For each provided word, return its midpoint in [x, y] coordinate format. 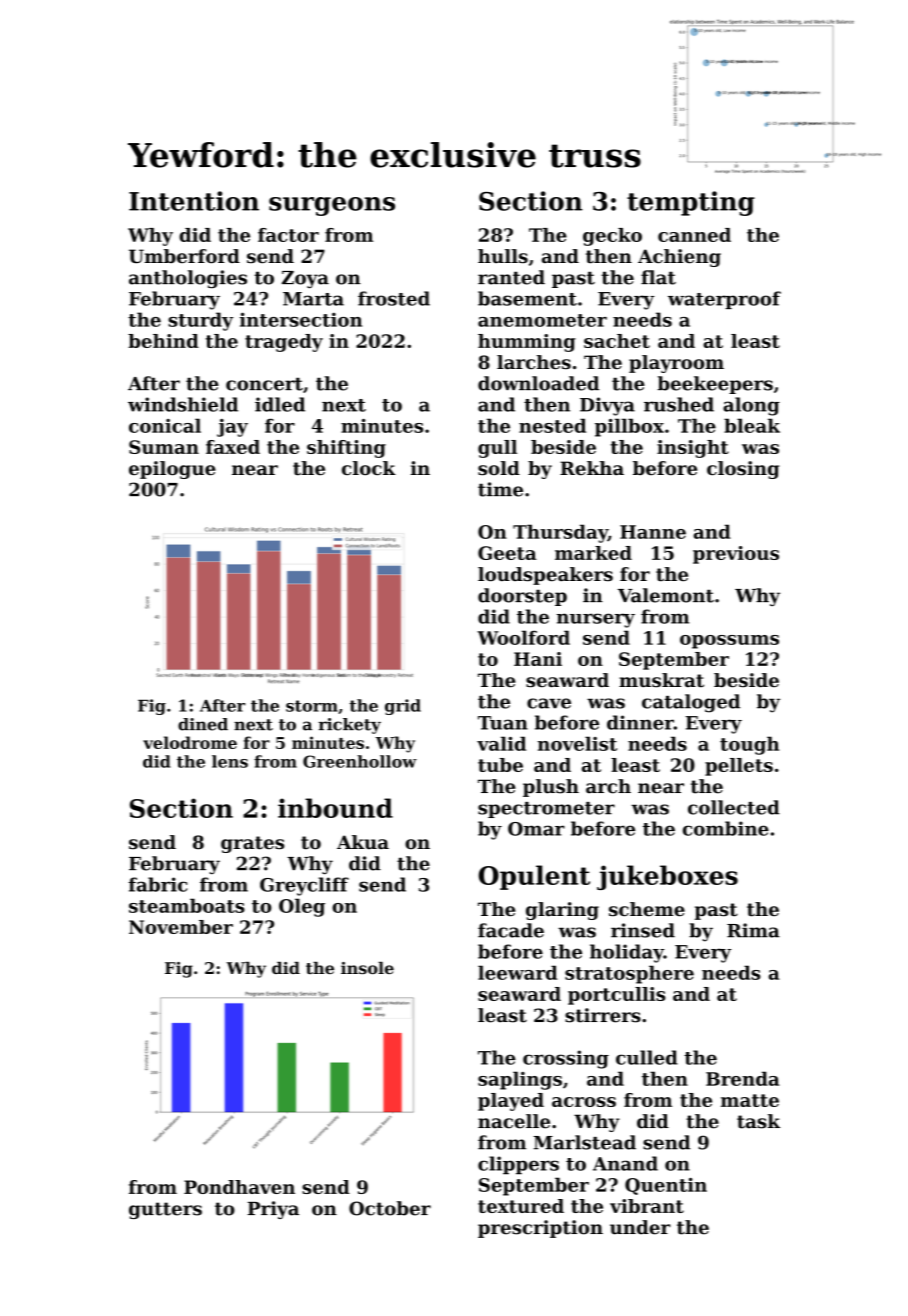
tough [749, 745]
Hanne [653, 532]
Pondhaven [239, 1187]
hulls [503, 256]
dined [203, 724]
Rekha [592, 468]
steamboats [187, 905]
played [511, 1102]
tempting [691, 203]
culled [647, 1057]
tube [500, 765]
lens [230, 761]
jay [232, 428]
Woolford [523, 637]
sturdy [200, 321]
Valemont [666, 595]
